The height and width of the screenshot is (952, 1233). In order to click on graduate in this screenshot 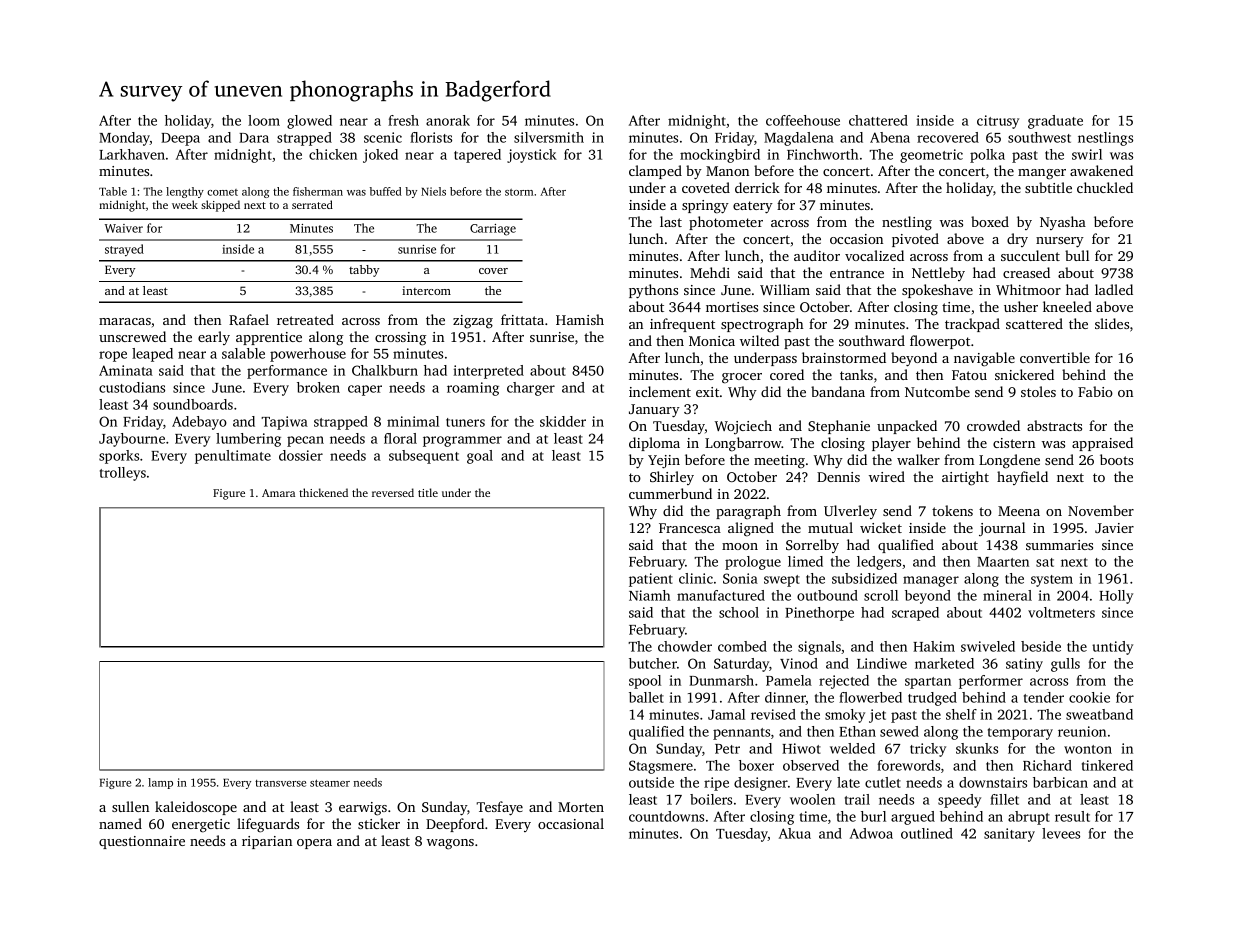, I will do `click(1055, 122)`.
